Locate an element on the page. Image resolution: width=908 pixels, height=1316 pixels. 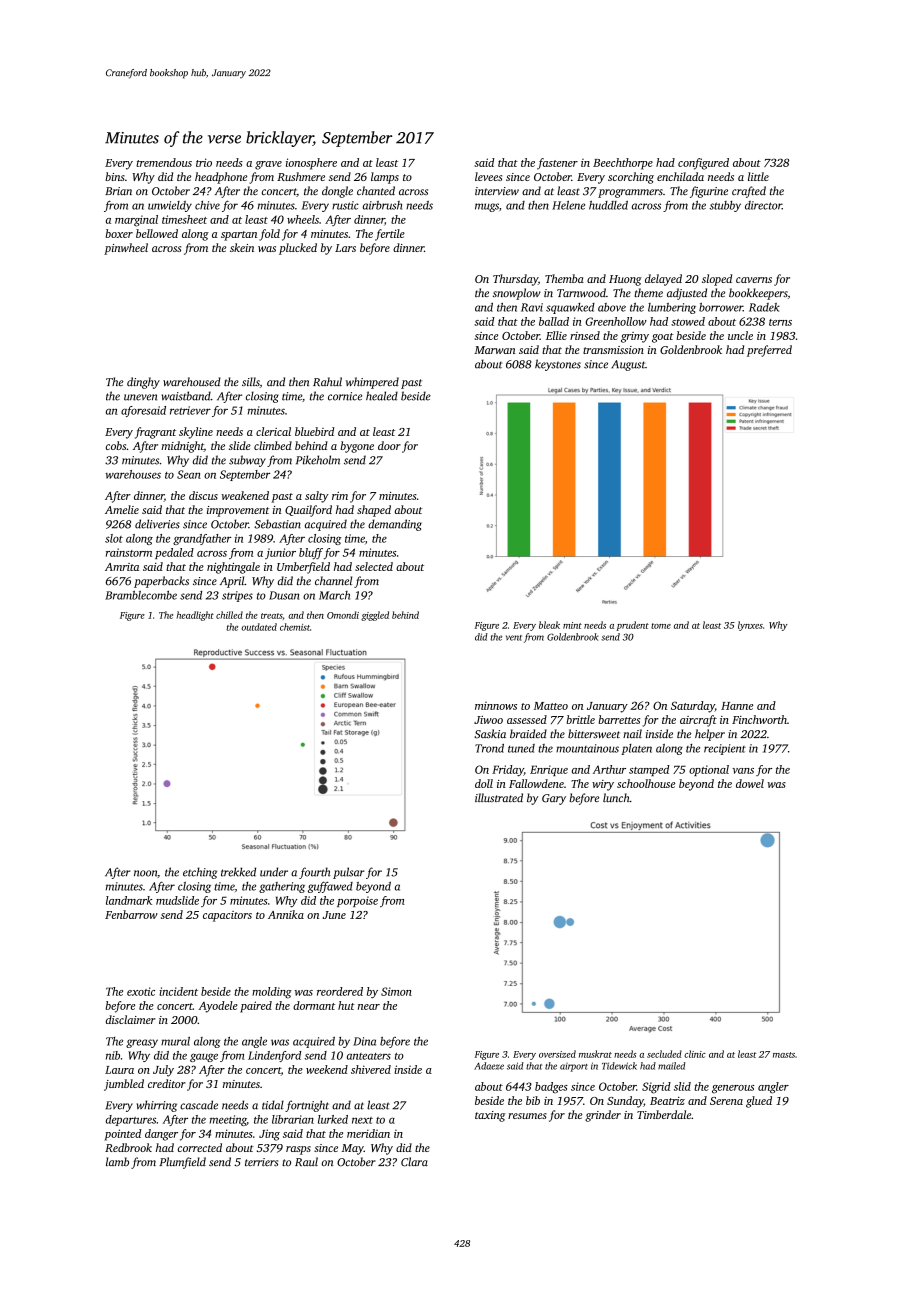
keystones is located at coordinates (558, 365).
